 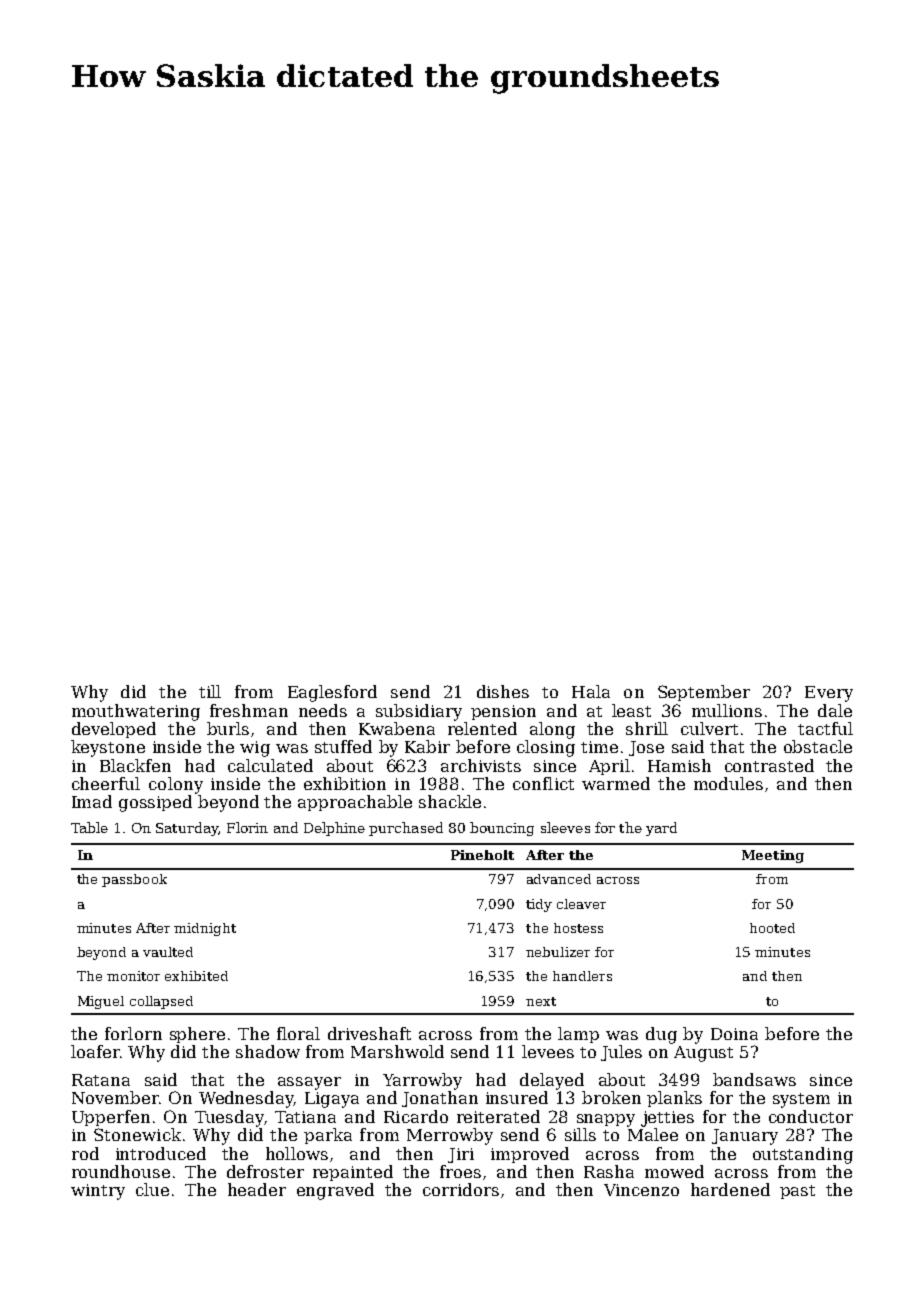 I want to click on bandsaws, so click(x=754, y=1079).
